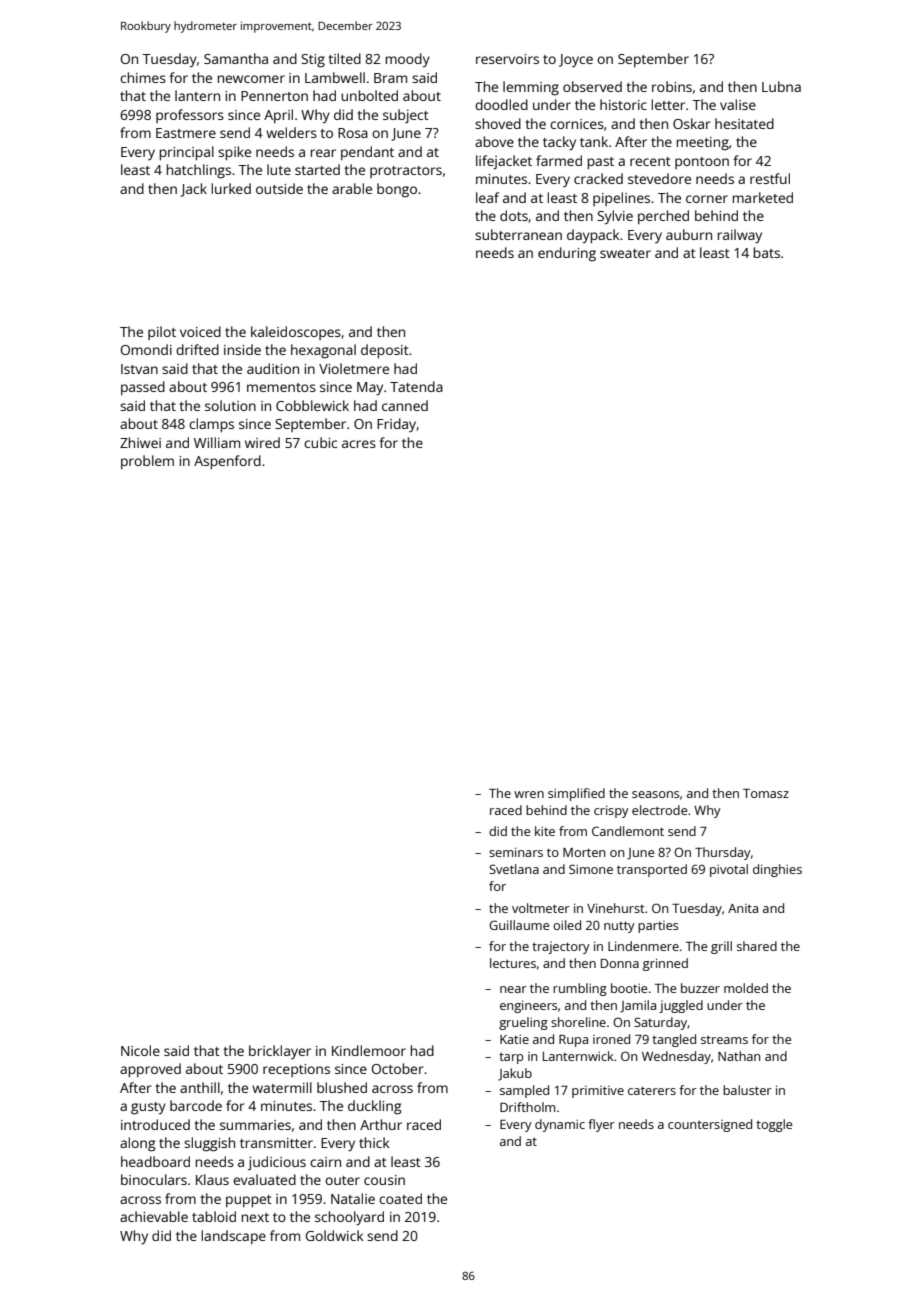 The image size is (924, 1314). I want to click on lectures, so click(513, 963).
